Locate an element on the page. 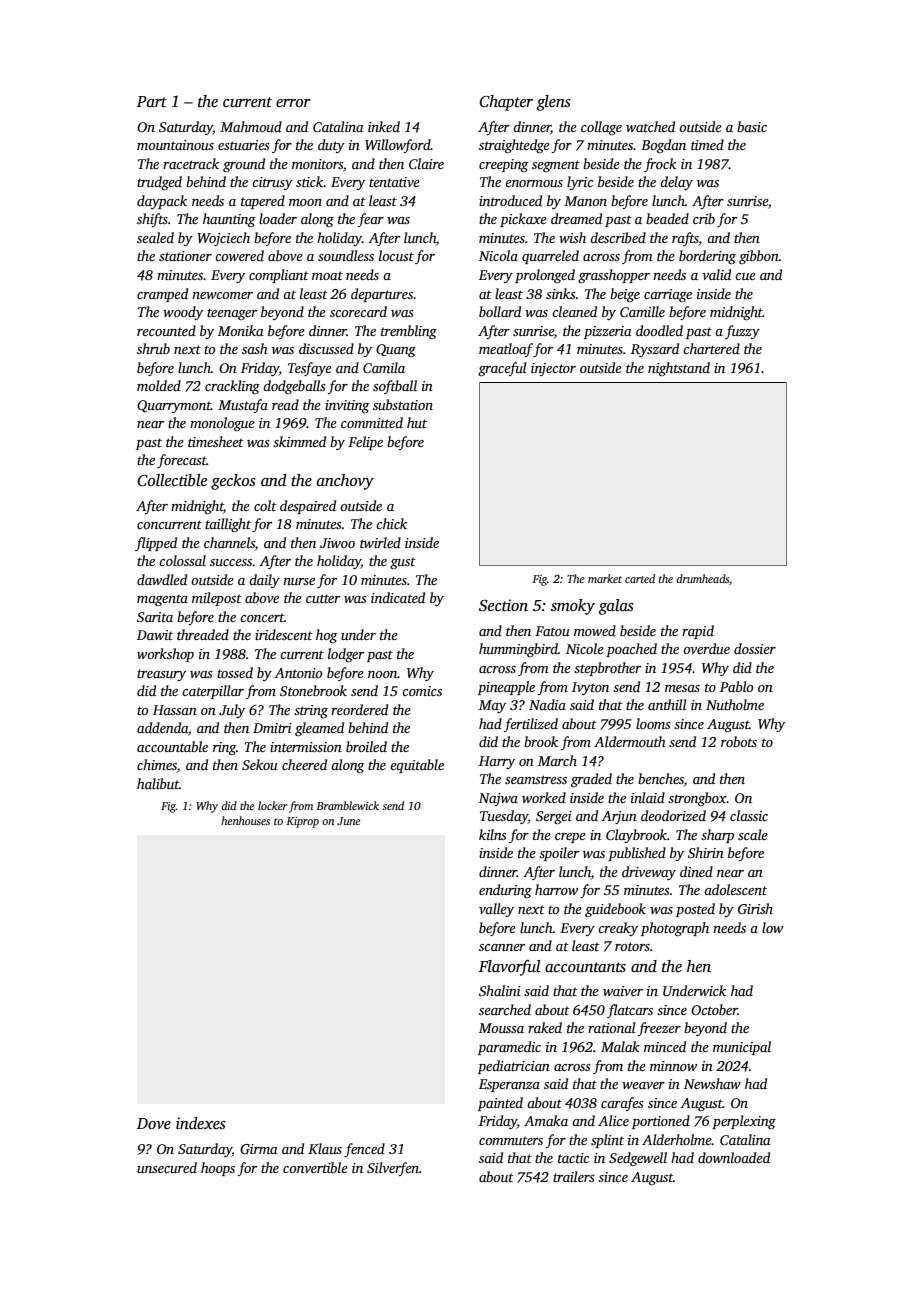  convertible is located at coordinates (315, 1167).
